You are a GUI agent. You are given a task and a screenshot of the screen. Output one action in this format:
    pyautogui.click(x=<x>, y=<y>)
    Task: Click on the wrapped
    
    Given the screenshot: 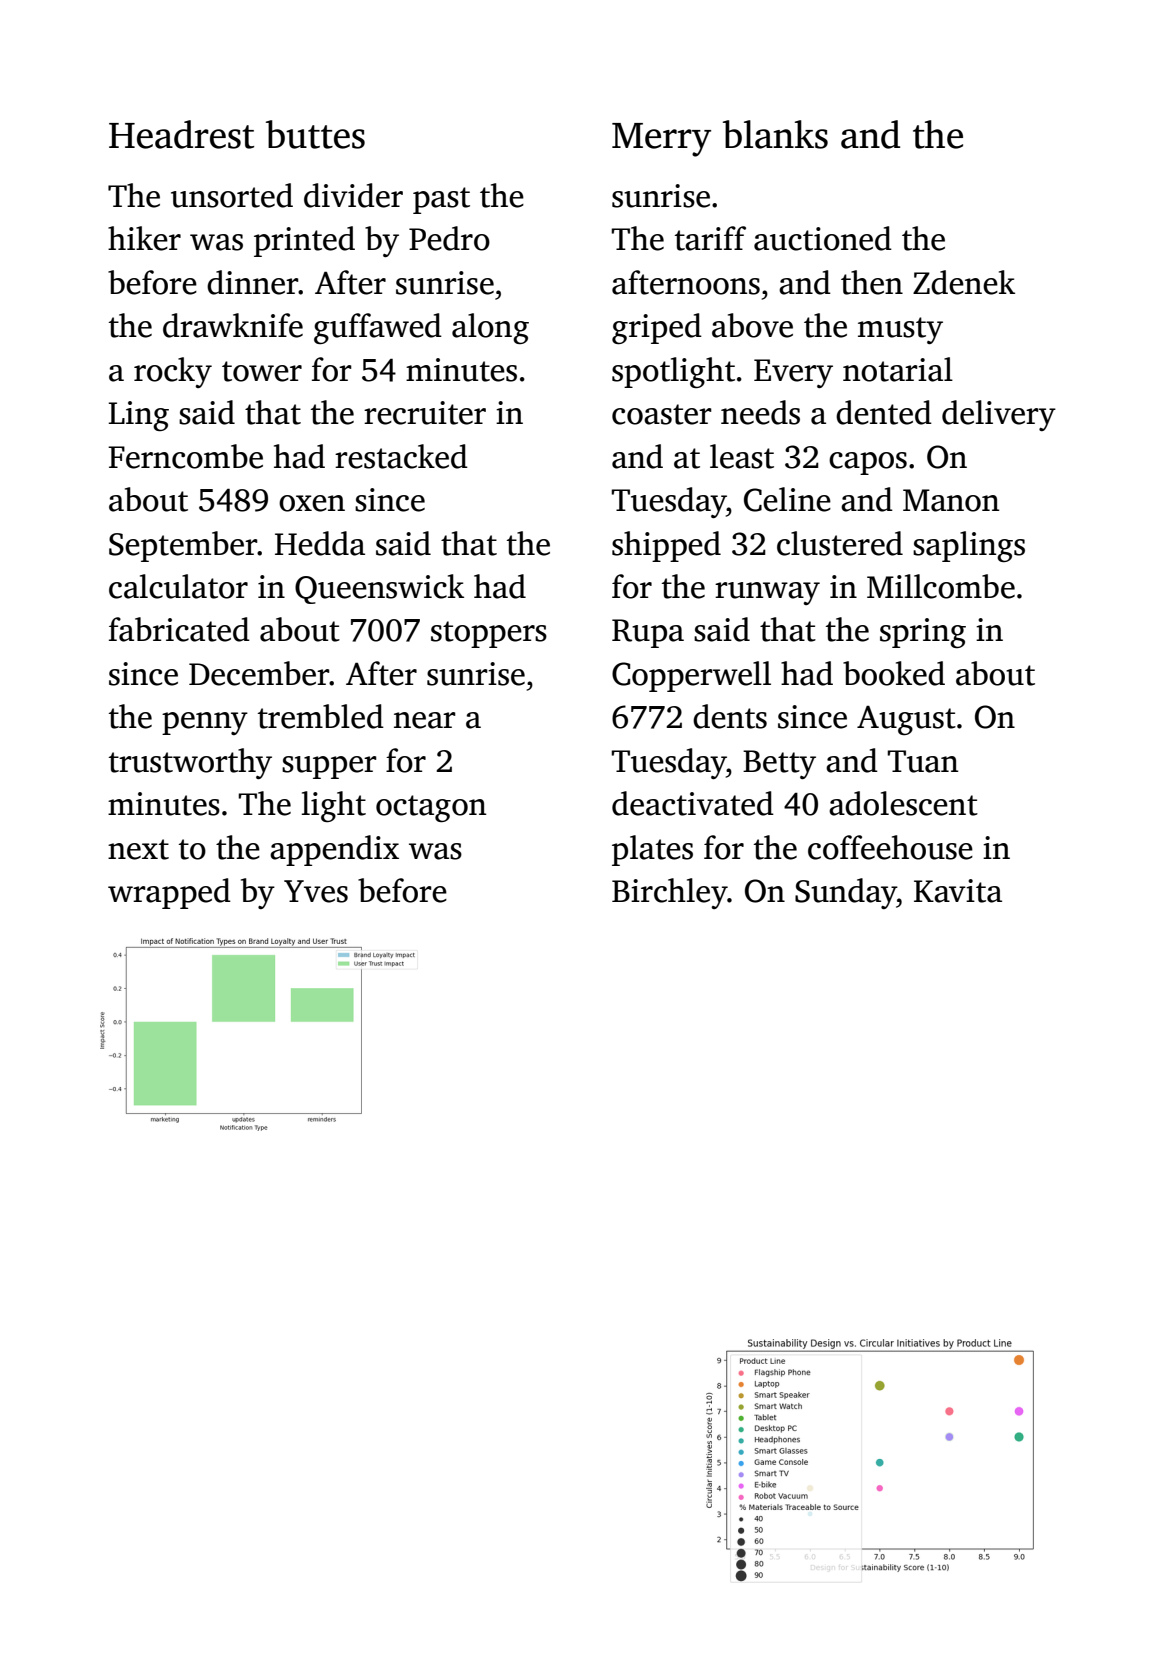 What is the action you would take?
    pyautogui.click(x=169, y=893)
